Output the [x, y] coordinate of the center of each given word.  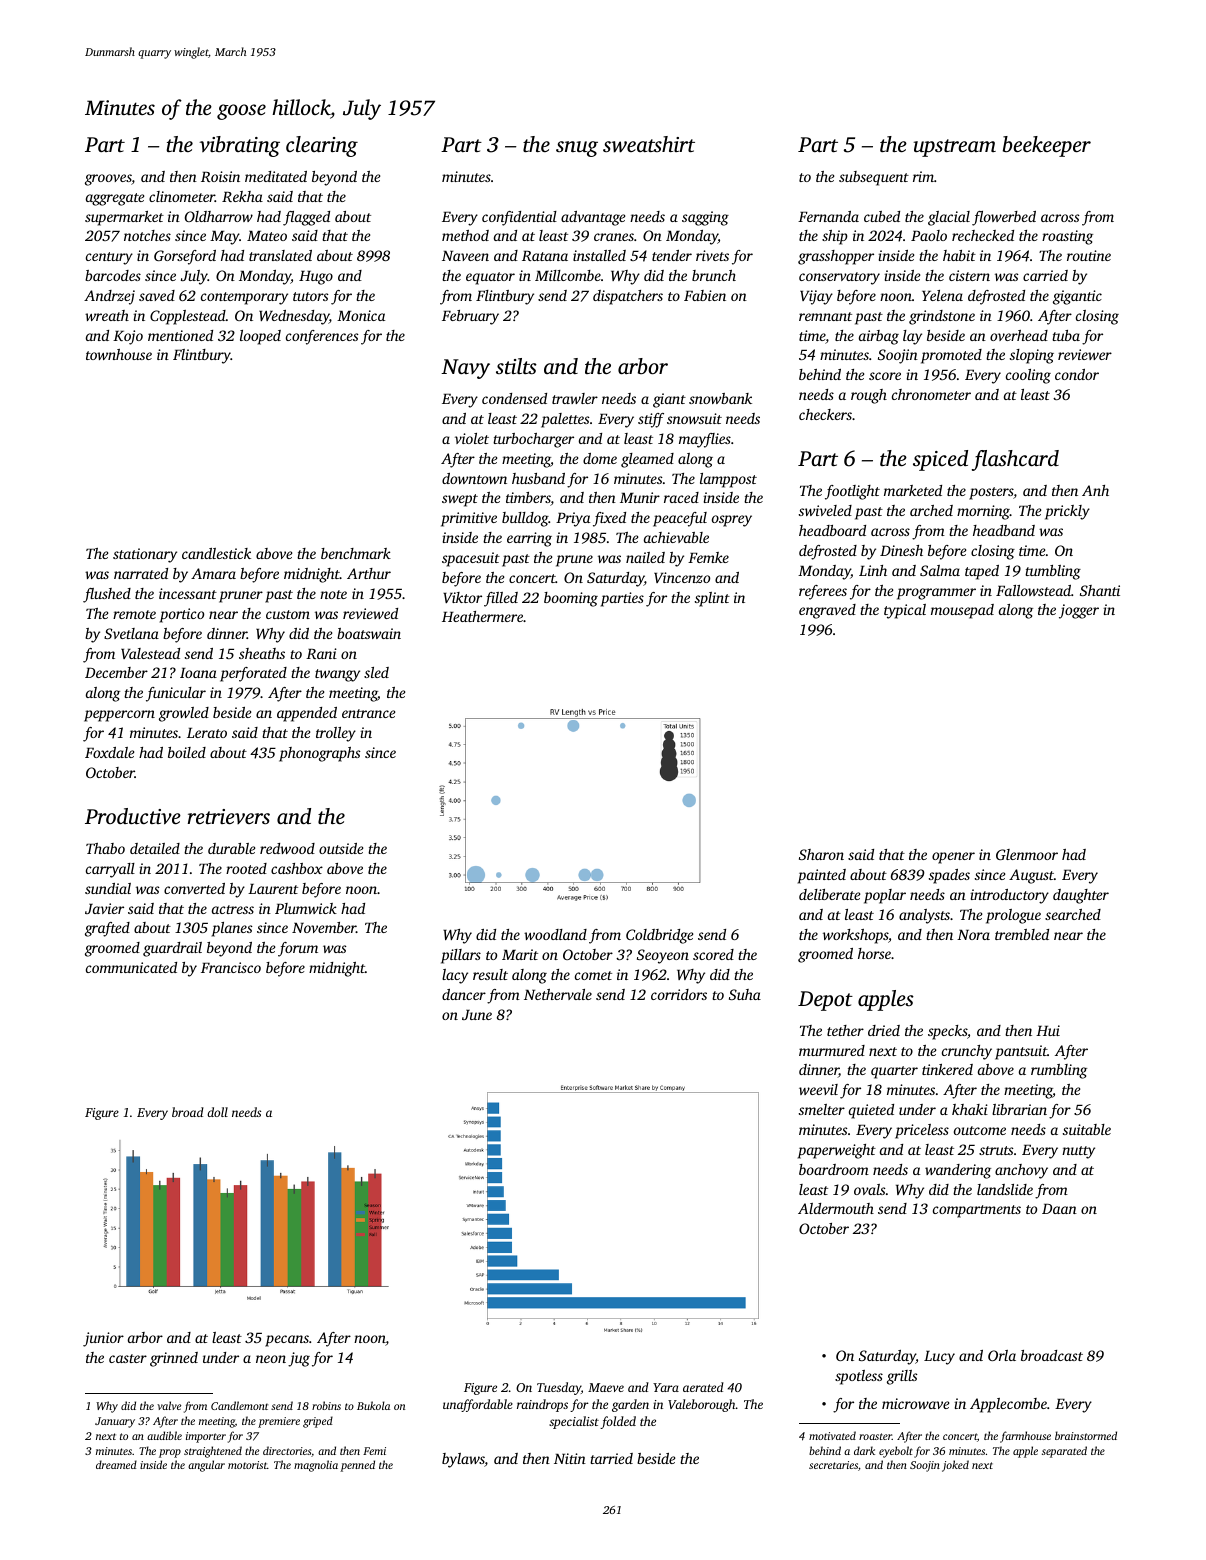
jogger [1079, 611]
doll [217, 1112]
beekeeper [1047, 146]
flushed [107, 595]
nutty [1078, 1152]
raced [681, 497]
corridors [679, 994]
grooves [108, 180]
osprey [732, 521]
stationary [145, 555]
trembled [1022, 934]
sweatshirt [649, 144]
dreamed [116, 1464]
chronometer [931, 394]
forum [298, 949]
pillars [461, 956]
